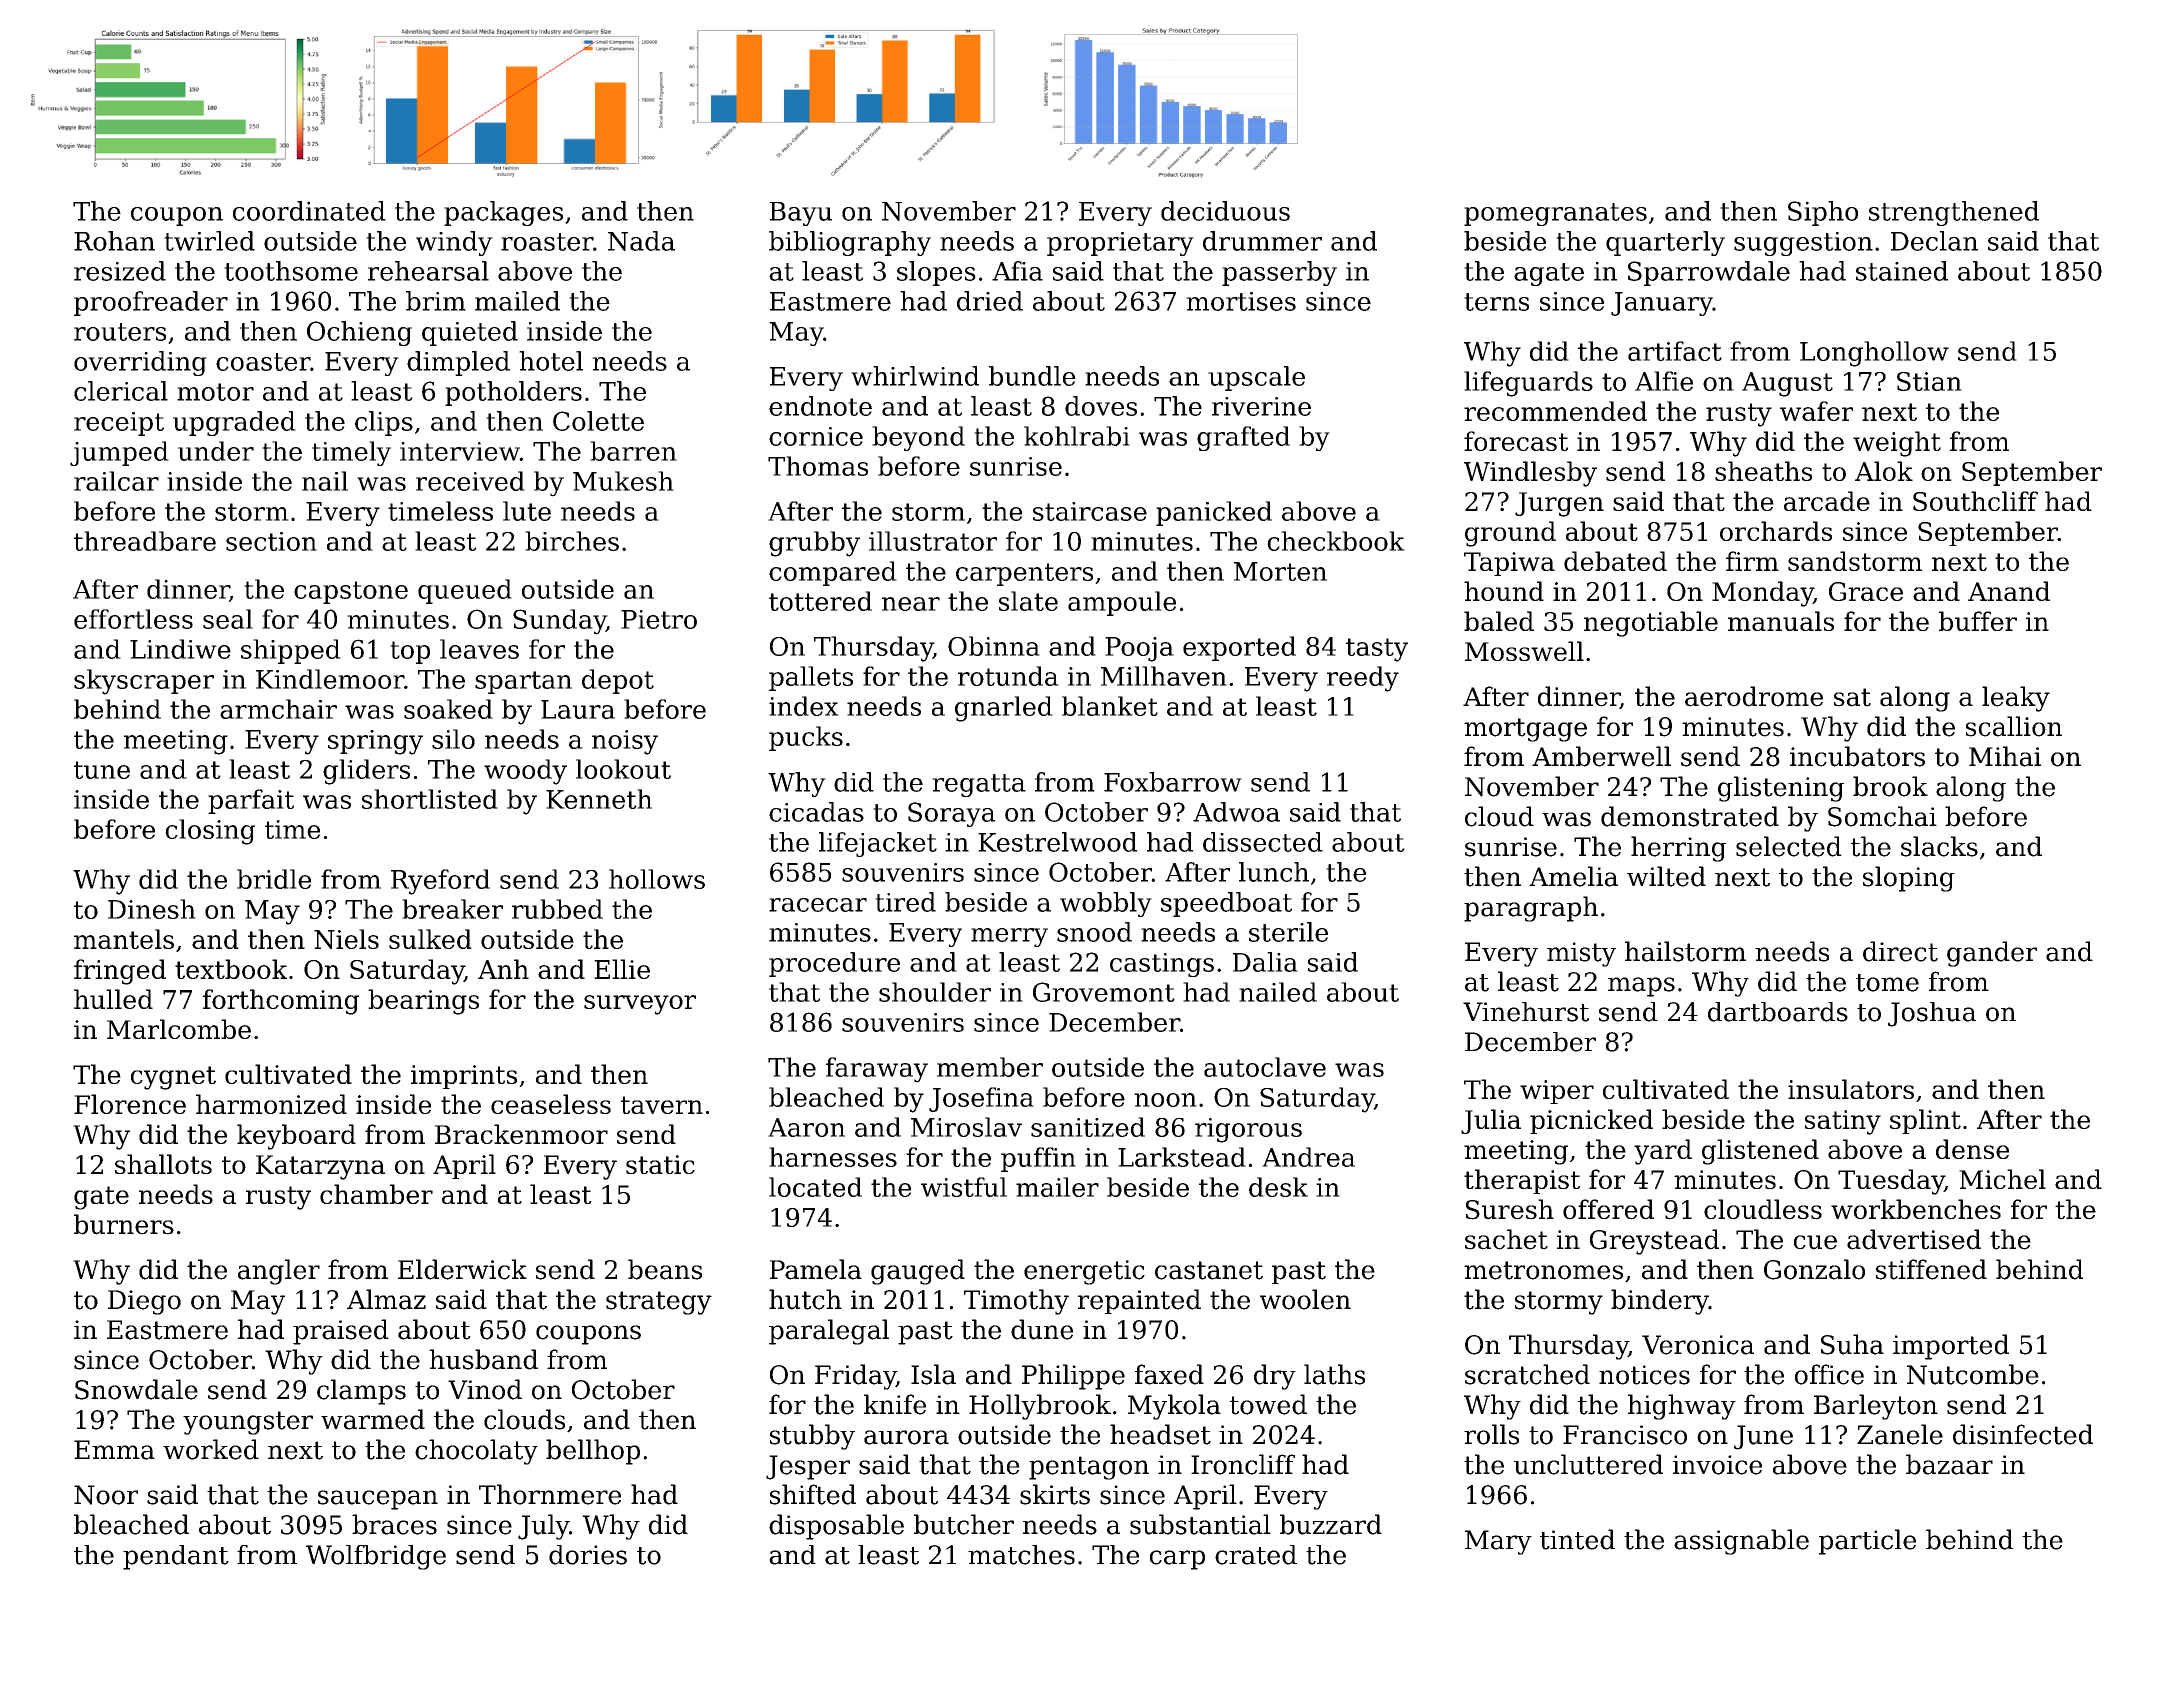  I want to click on crated, so click(1256, 1555).
